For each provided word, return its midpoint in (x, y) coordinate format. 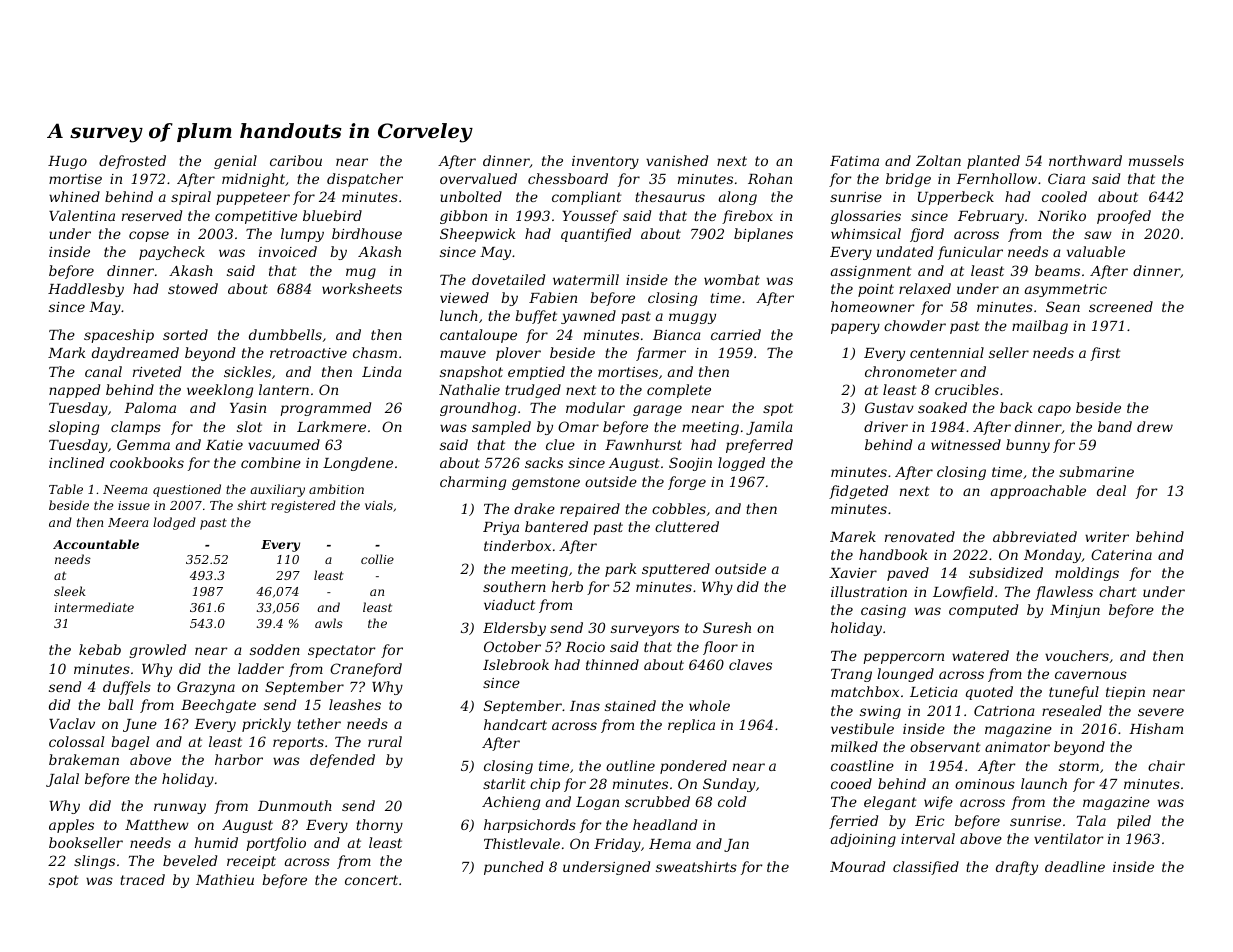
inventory (605, 162)
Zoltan (938, 160)
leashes (355, 704)
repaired (590, 510)
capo (1054, 410)
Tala (1091, 820)
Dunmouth (295, 805)
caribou (296, 160)
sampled (501, 428)
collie (377, 559)
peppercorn (903, 658)
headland (665, 824)
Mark (67, 352)
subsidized (1006, 573)
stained (630, 705)
